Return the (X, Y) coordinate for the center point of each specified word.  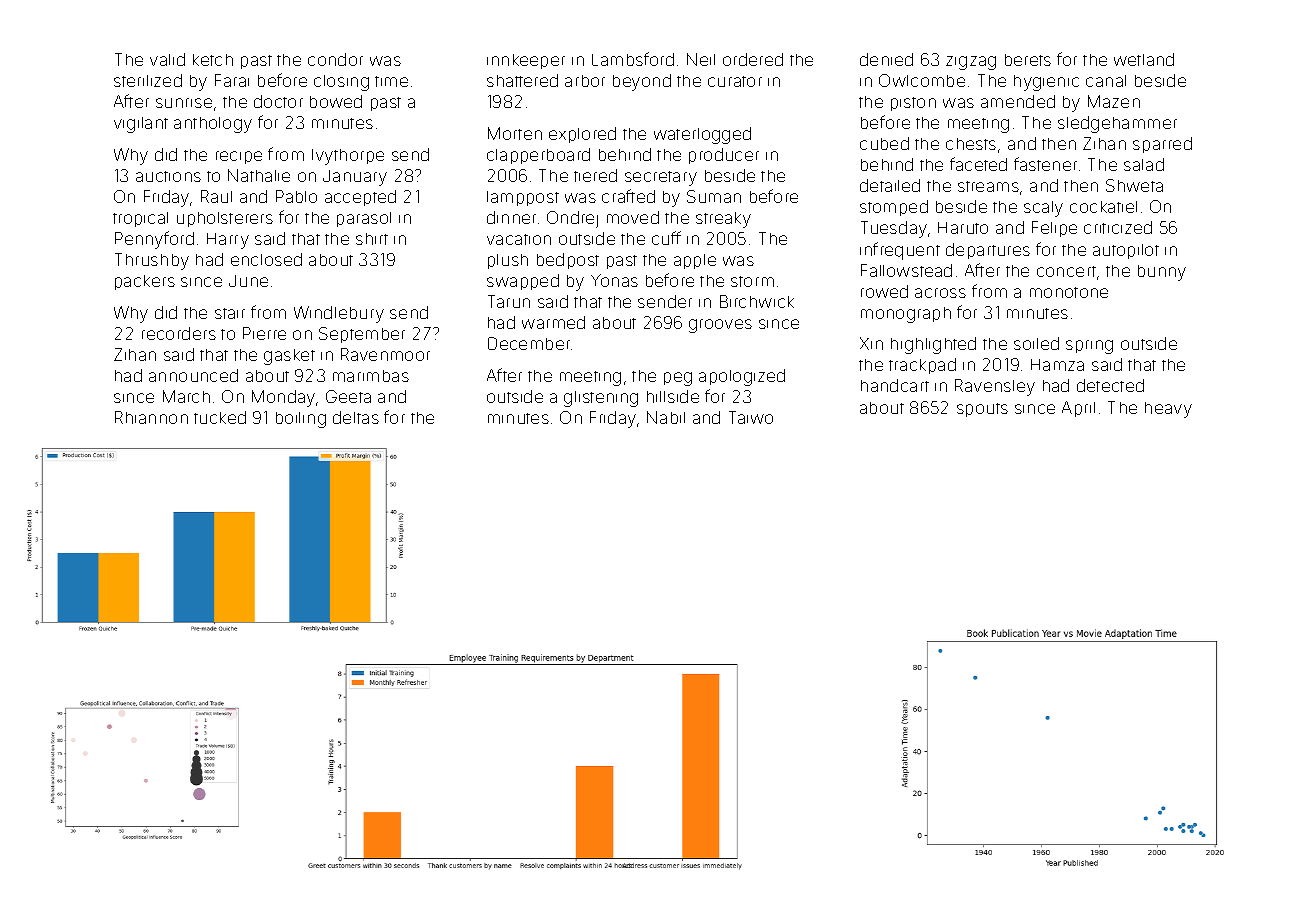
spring (1089, 347)
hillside (673, 396)
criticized (1118, 227)
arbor (585, 81)
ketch (213, 60)
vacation (519, 239)
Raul (216, 196)
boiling (301, 420)
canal (1106, 81)
